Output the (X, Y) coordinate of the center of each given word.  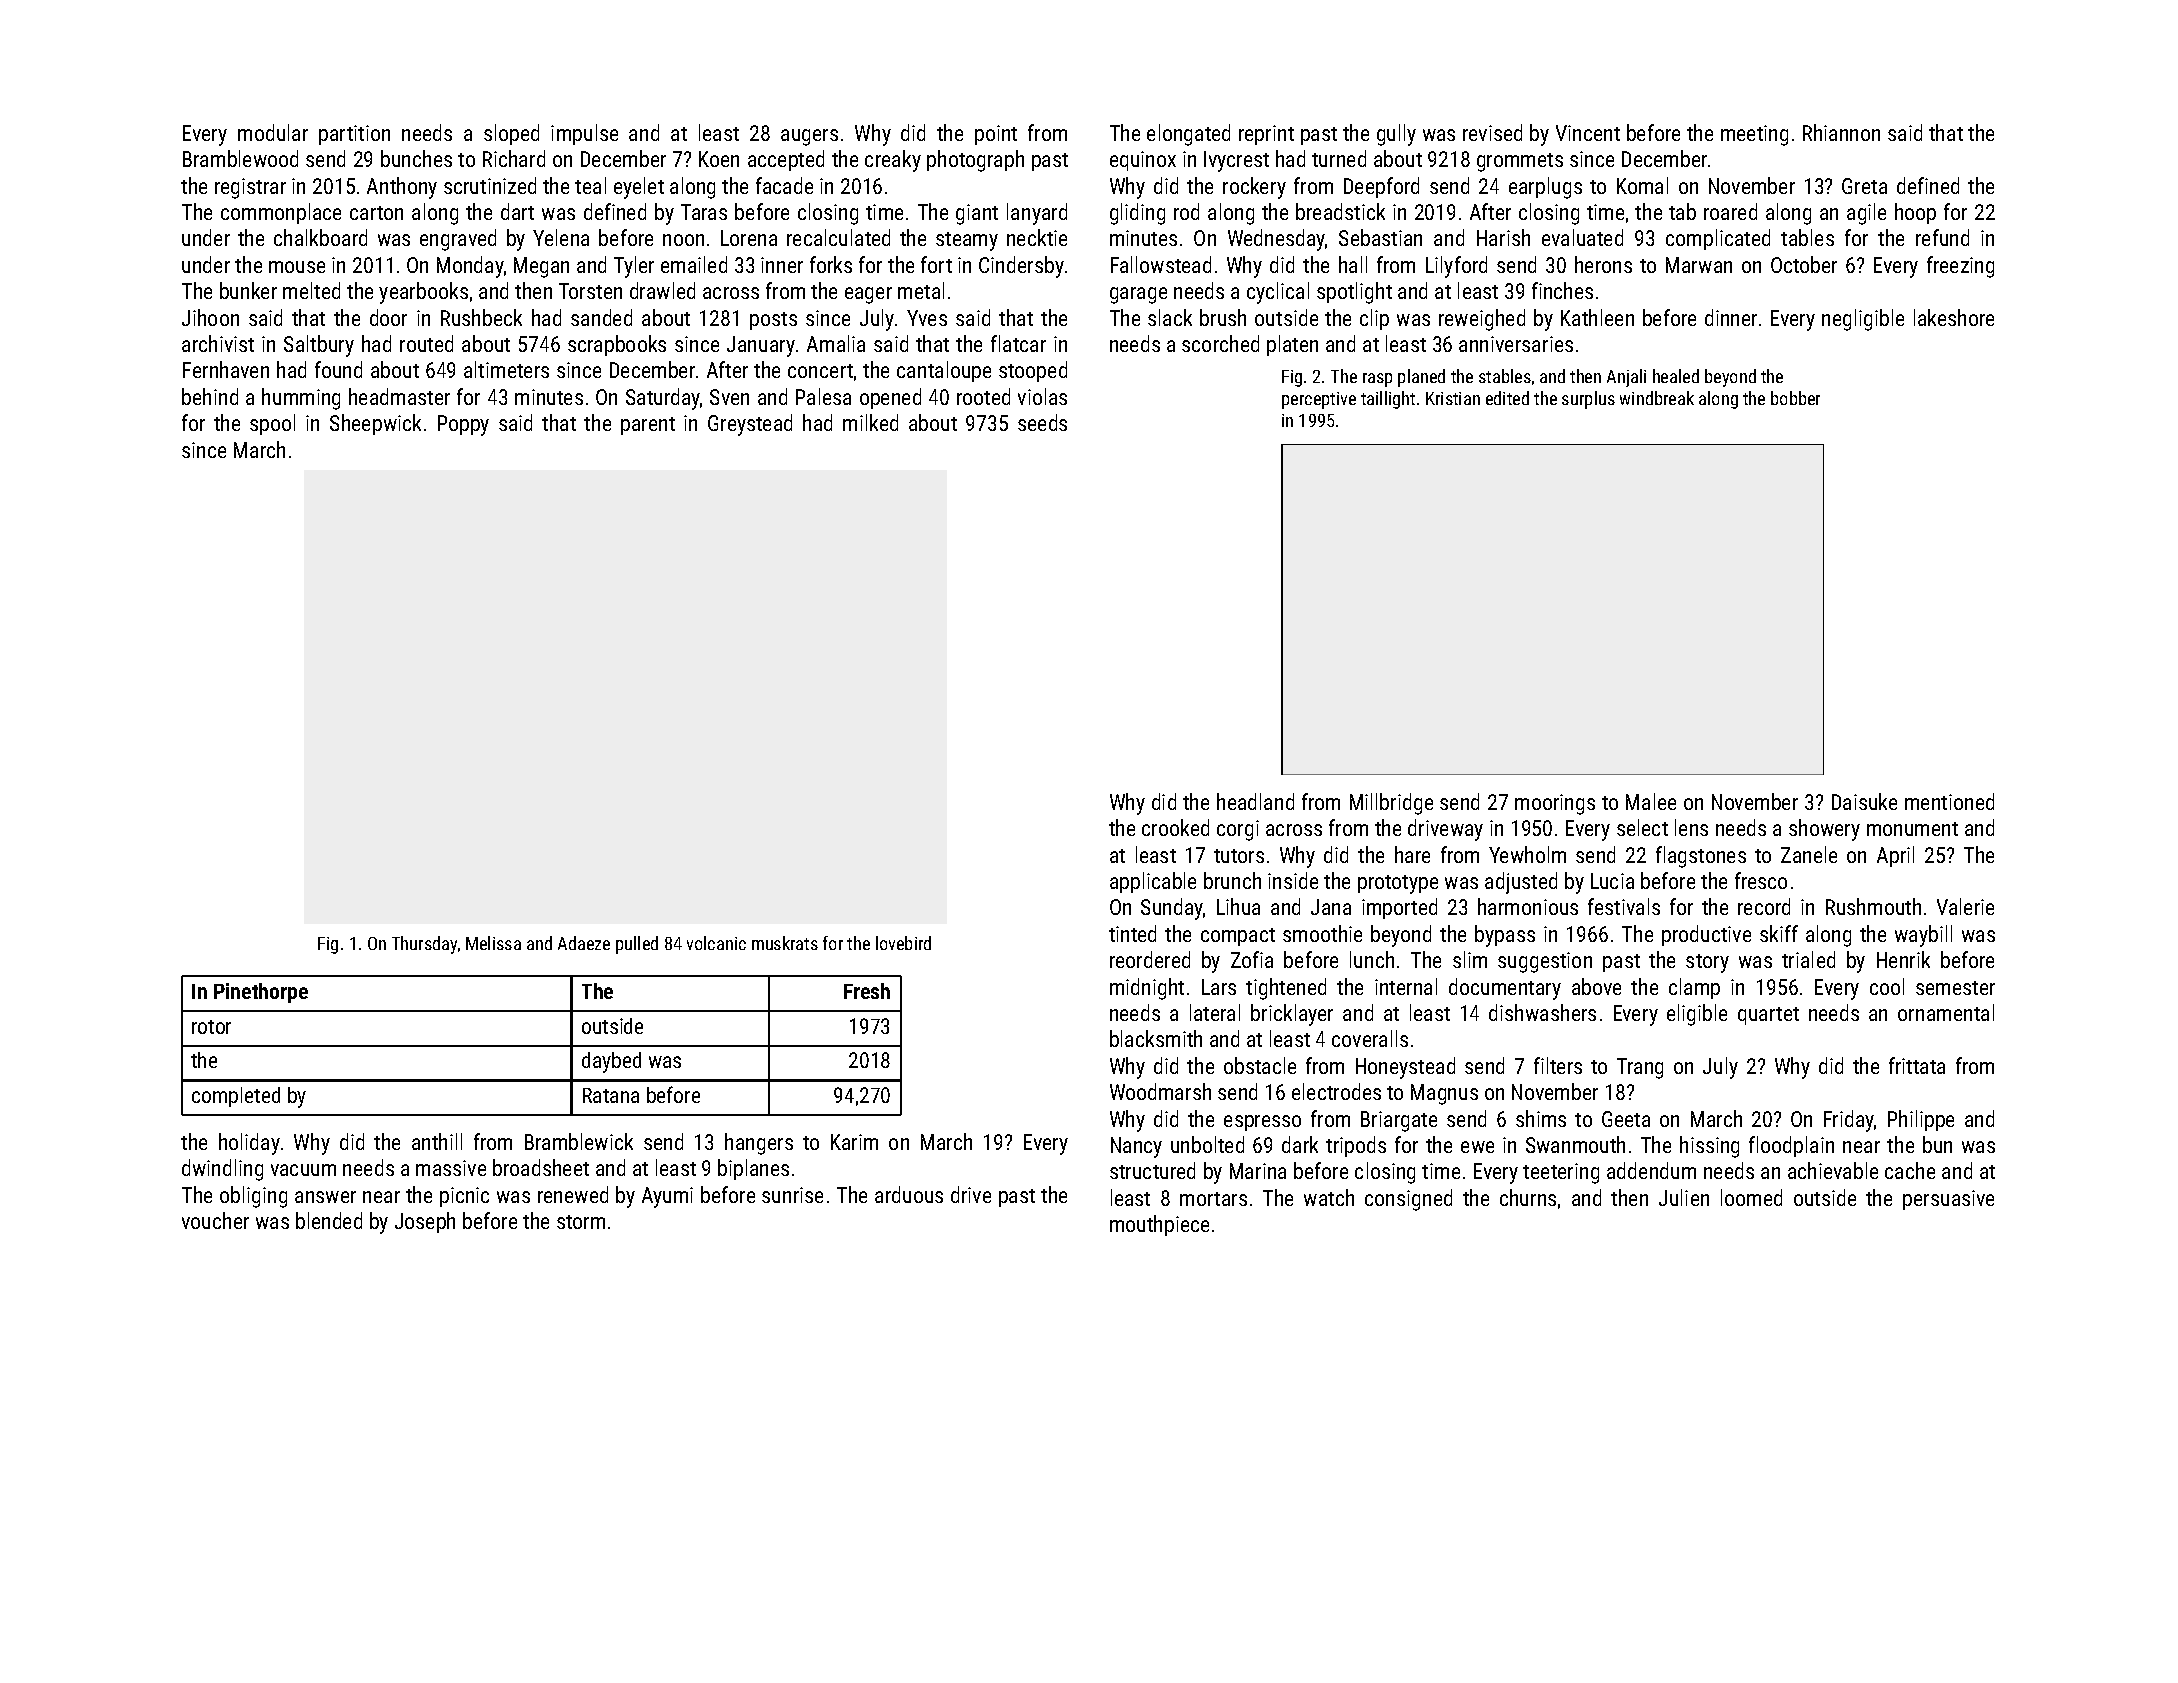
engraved (458, 240)
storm (581, 1222)
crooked (1175, 827)
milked (870, 422)
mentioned (1949, 801)
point (996, 135)
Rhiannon (1841, 132)
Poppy (463, 425)
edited (1507, 398)
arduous (909, 1194)
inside (1293, 880)
